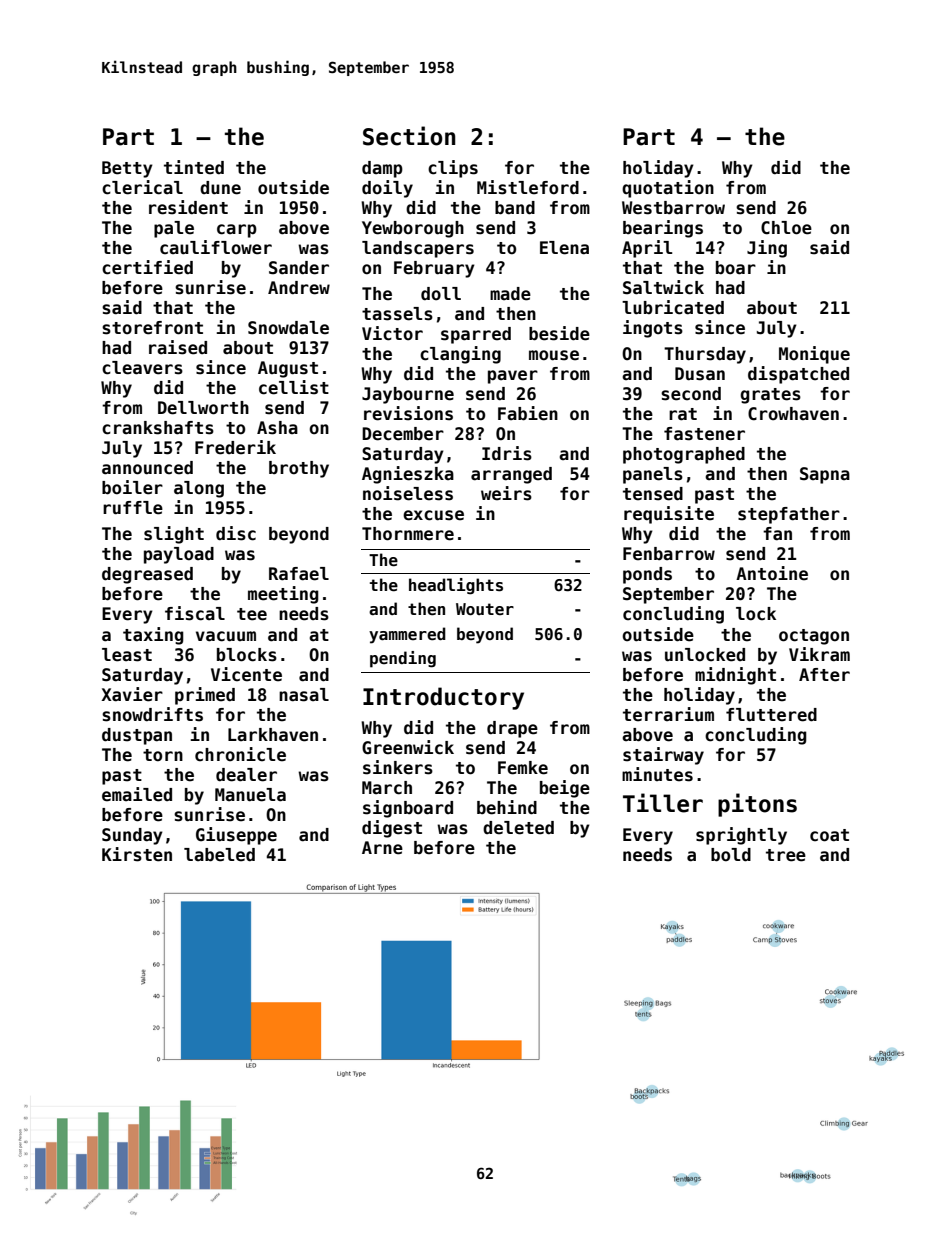  I want to click on Introductory, so click(443, 698).
